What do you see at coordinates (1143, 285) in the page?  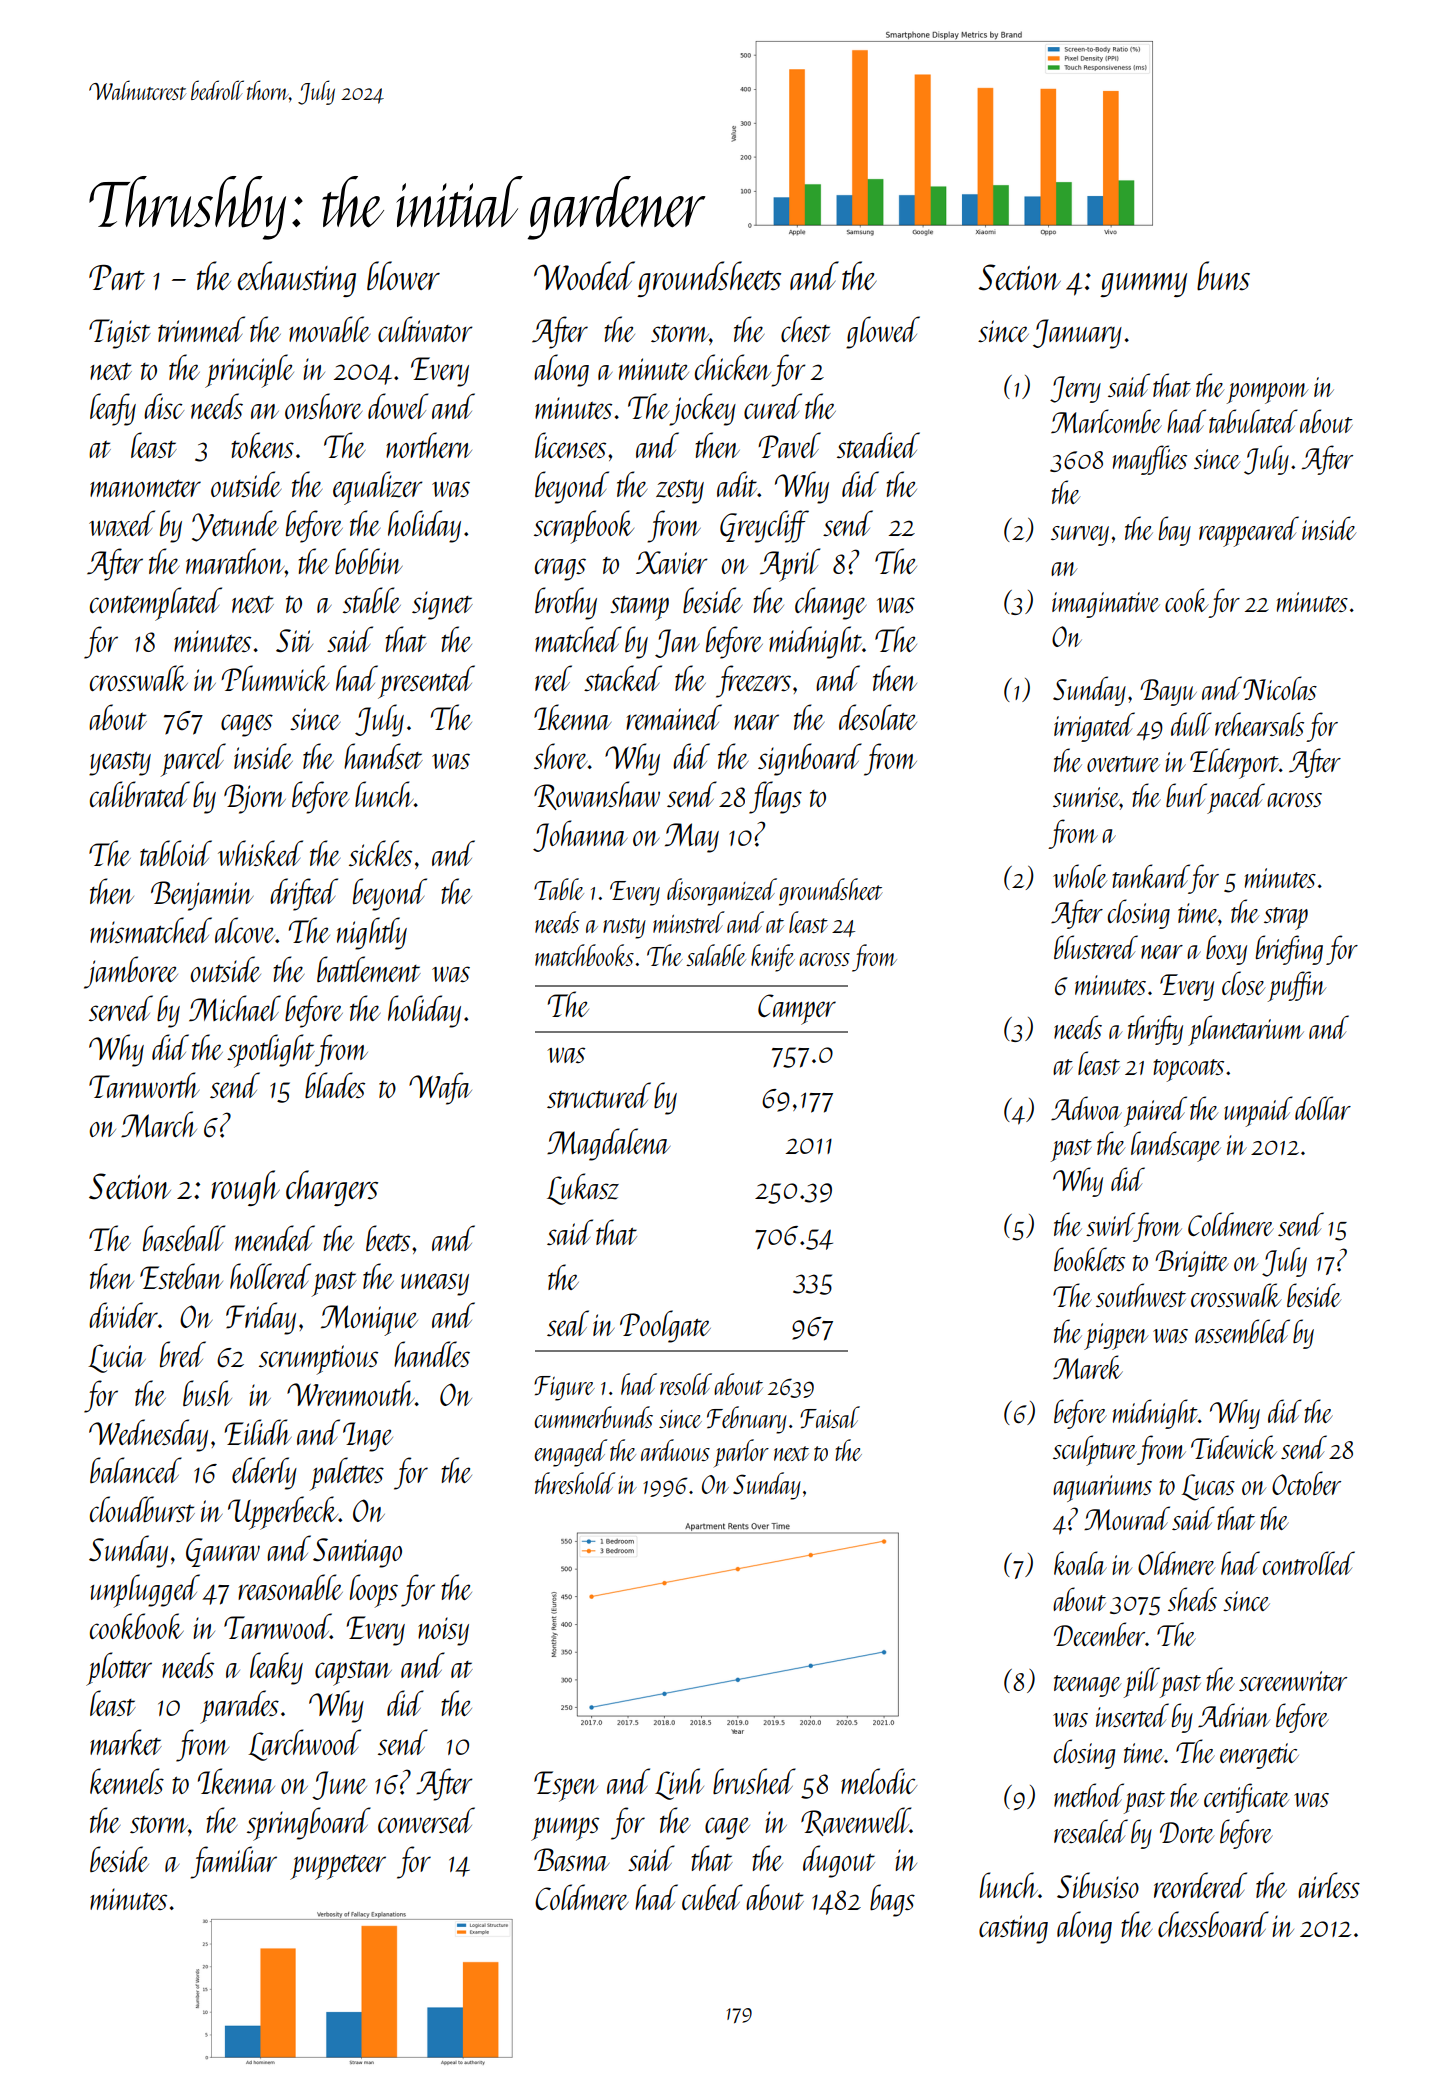 I see `gummy` at bounding box center [1143, 285].
